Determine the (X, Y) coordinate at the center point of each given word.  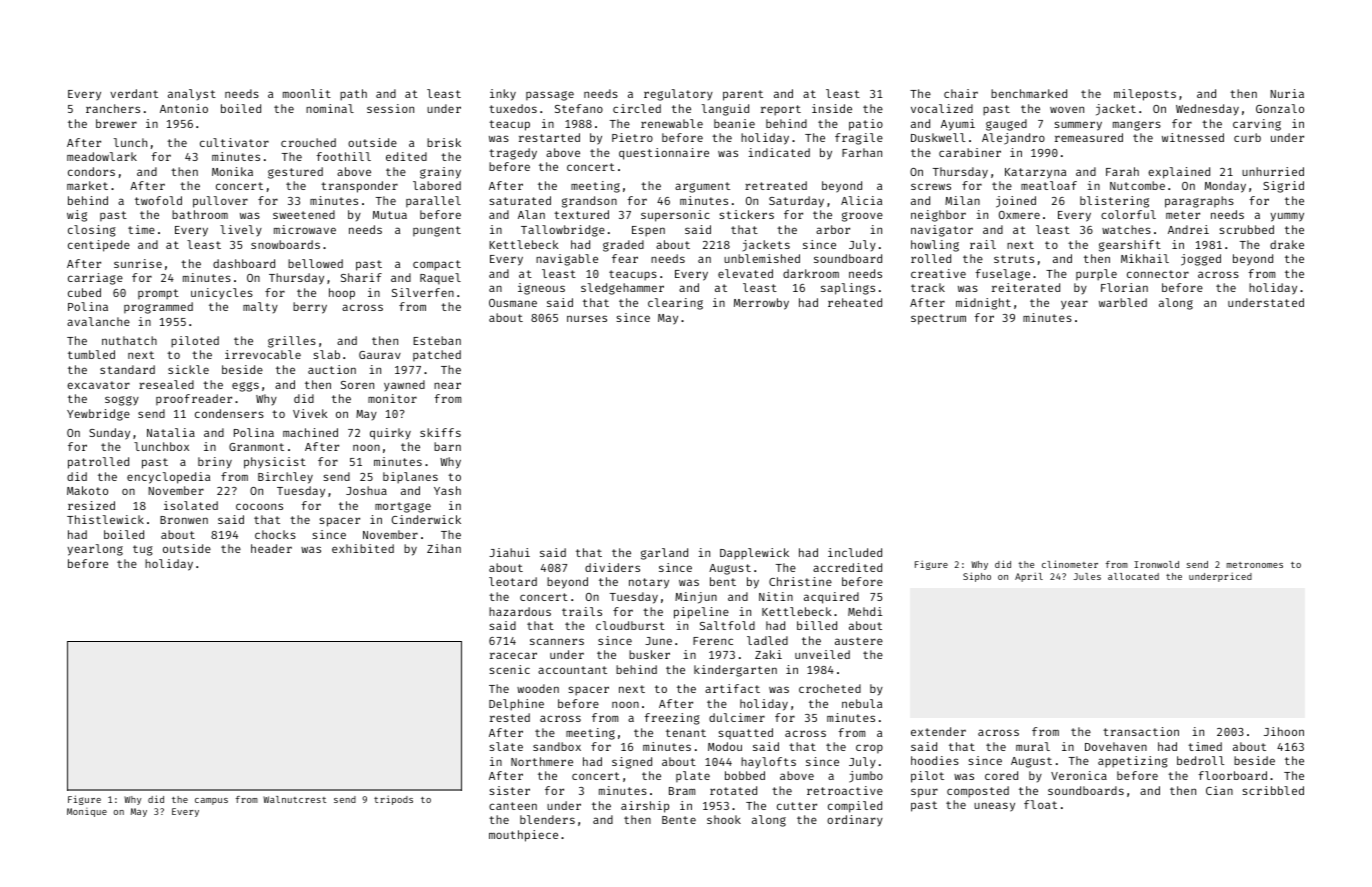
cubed (84, 292)
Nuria (1287, 93)
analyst (192, 95)
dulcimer (737, 717)
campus (211, 801)
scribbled (1273, 790)
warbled (1123, 302)
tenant (686, 733)
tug (143, 550)
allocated (1133, 576)
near (447, 385)
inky (503, 95)
